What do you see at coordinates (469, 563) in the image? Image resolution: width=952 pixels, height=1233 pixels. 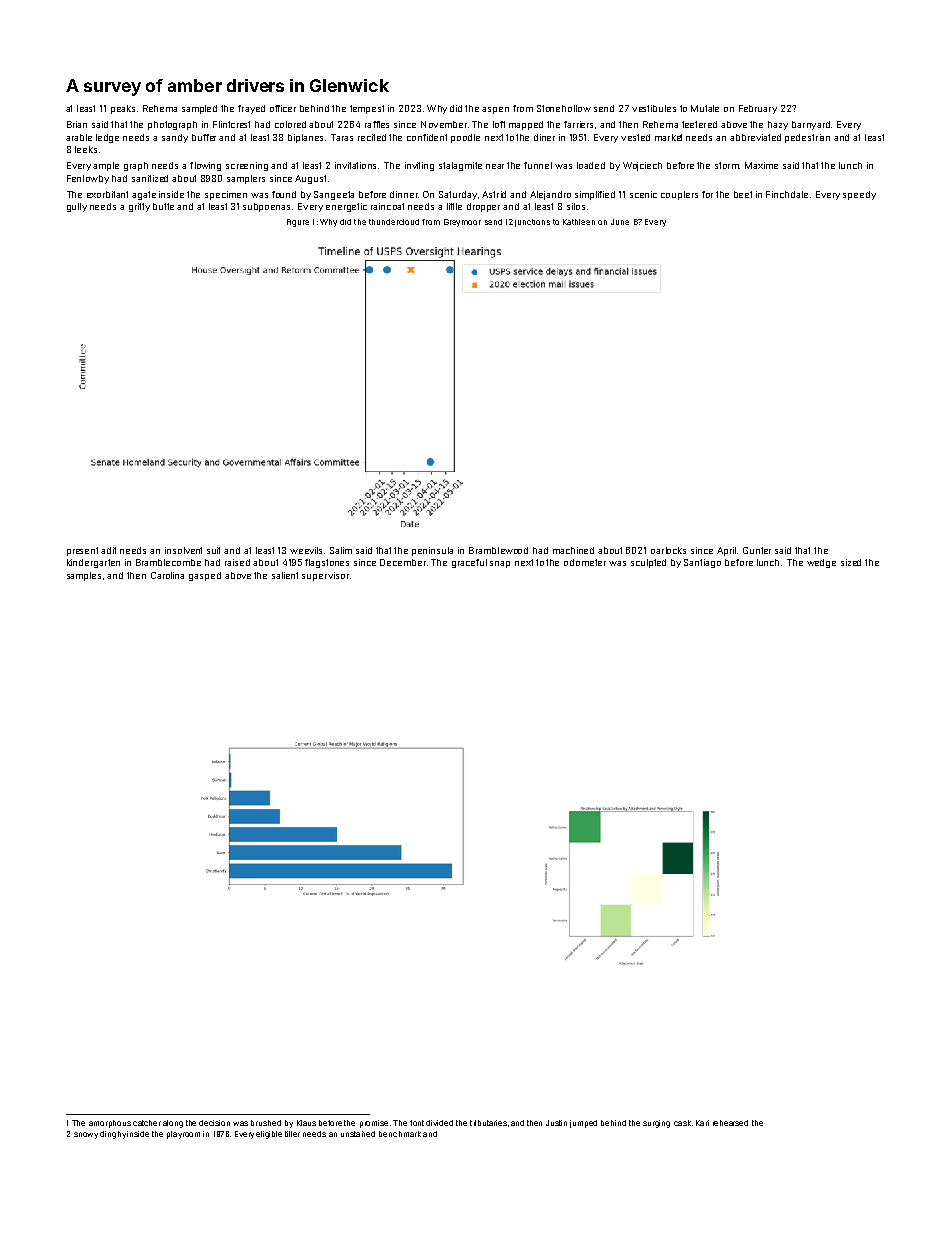 I see `graceful` at bounding box center [469, 563].
